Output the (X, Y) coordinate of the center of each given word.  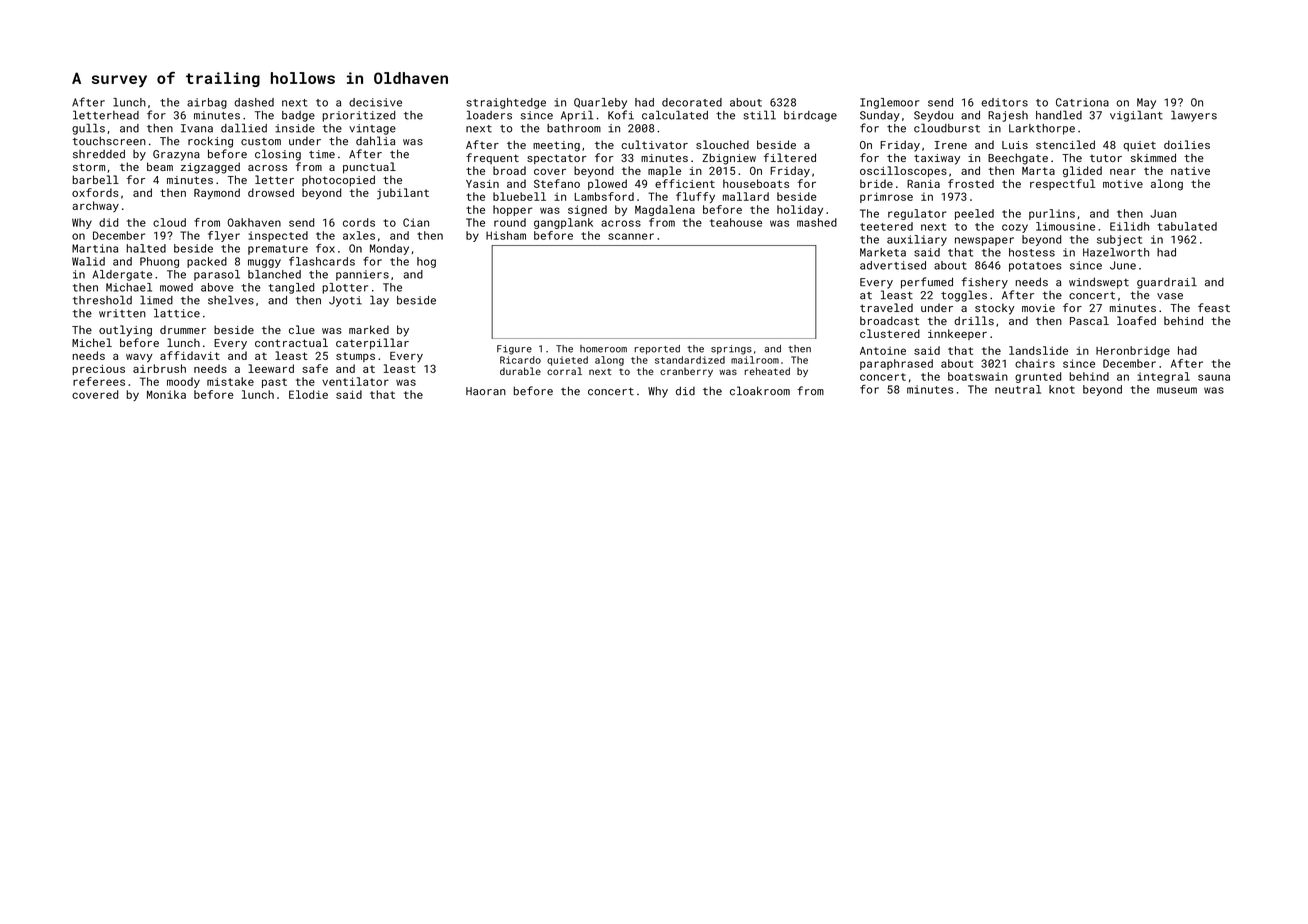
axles (359, 235)
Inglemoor (889, 103)
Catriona (1082, 102)
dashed (254, 102)
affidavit (190, 355)
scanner (631, 236)
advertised (893, 265)
